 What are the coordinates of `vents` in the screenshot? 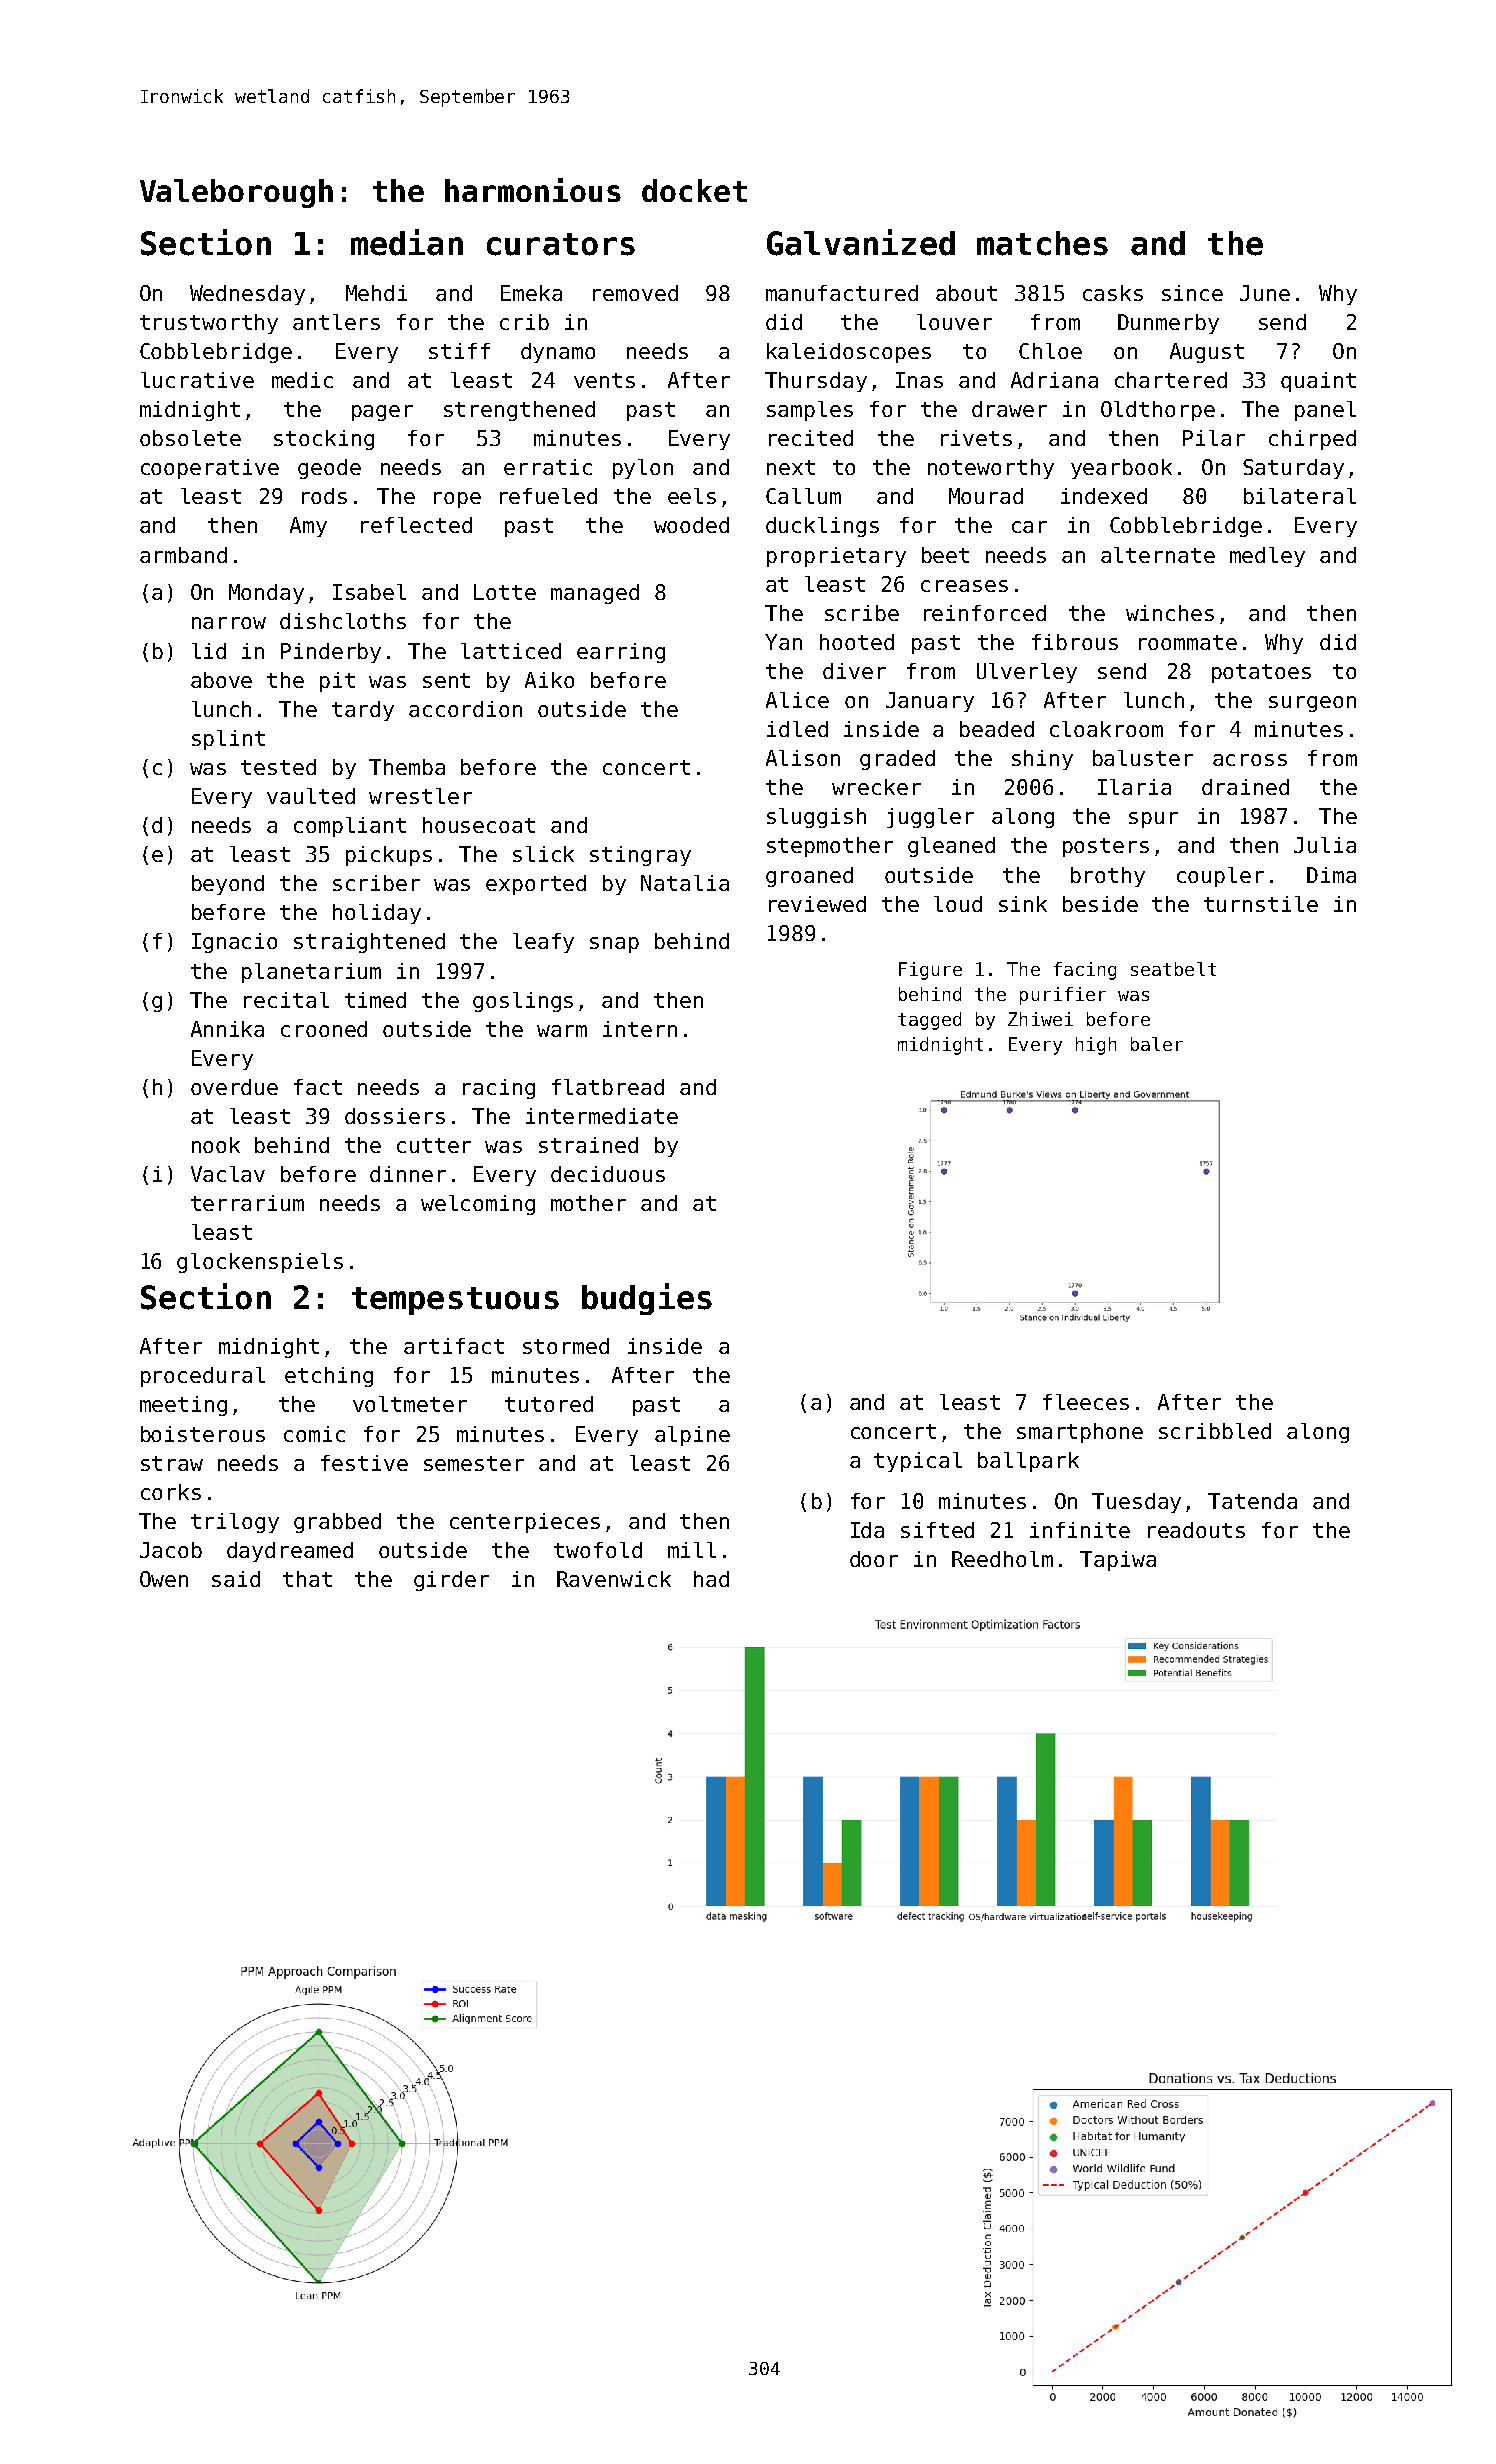 It's located at (604, 380).
